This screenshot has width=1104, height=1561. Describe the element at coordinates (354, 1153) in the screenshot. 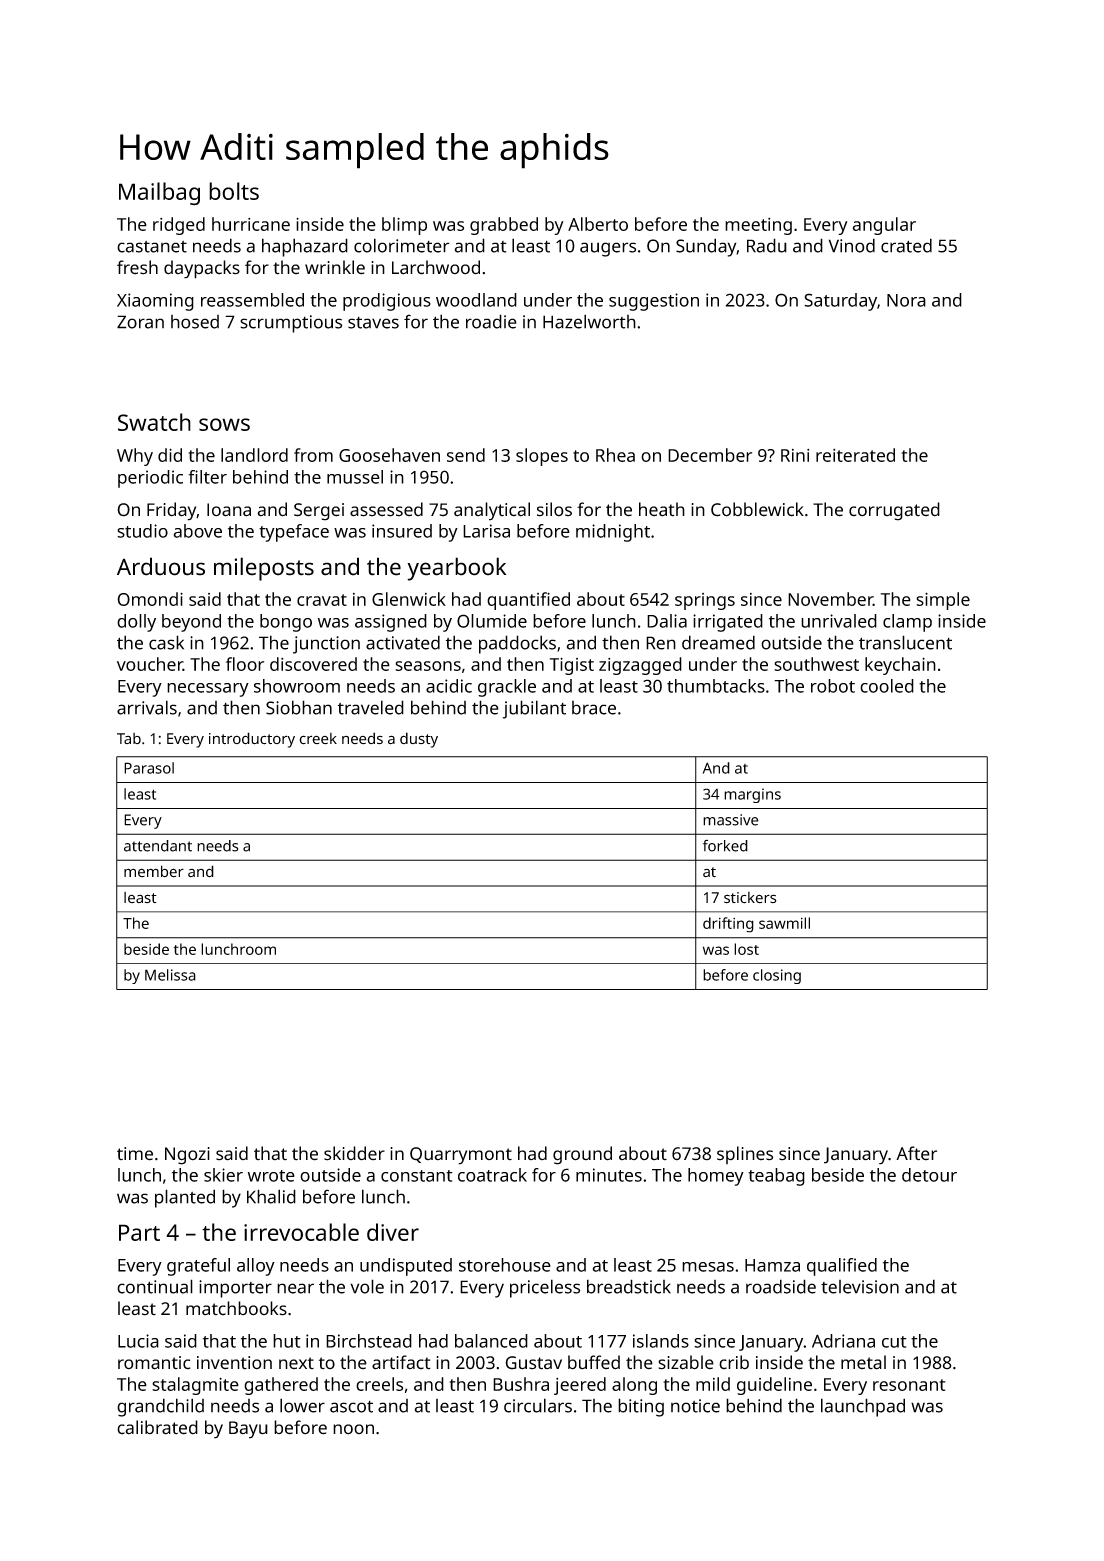

I see `skidder` at that location.
